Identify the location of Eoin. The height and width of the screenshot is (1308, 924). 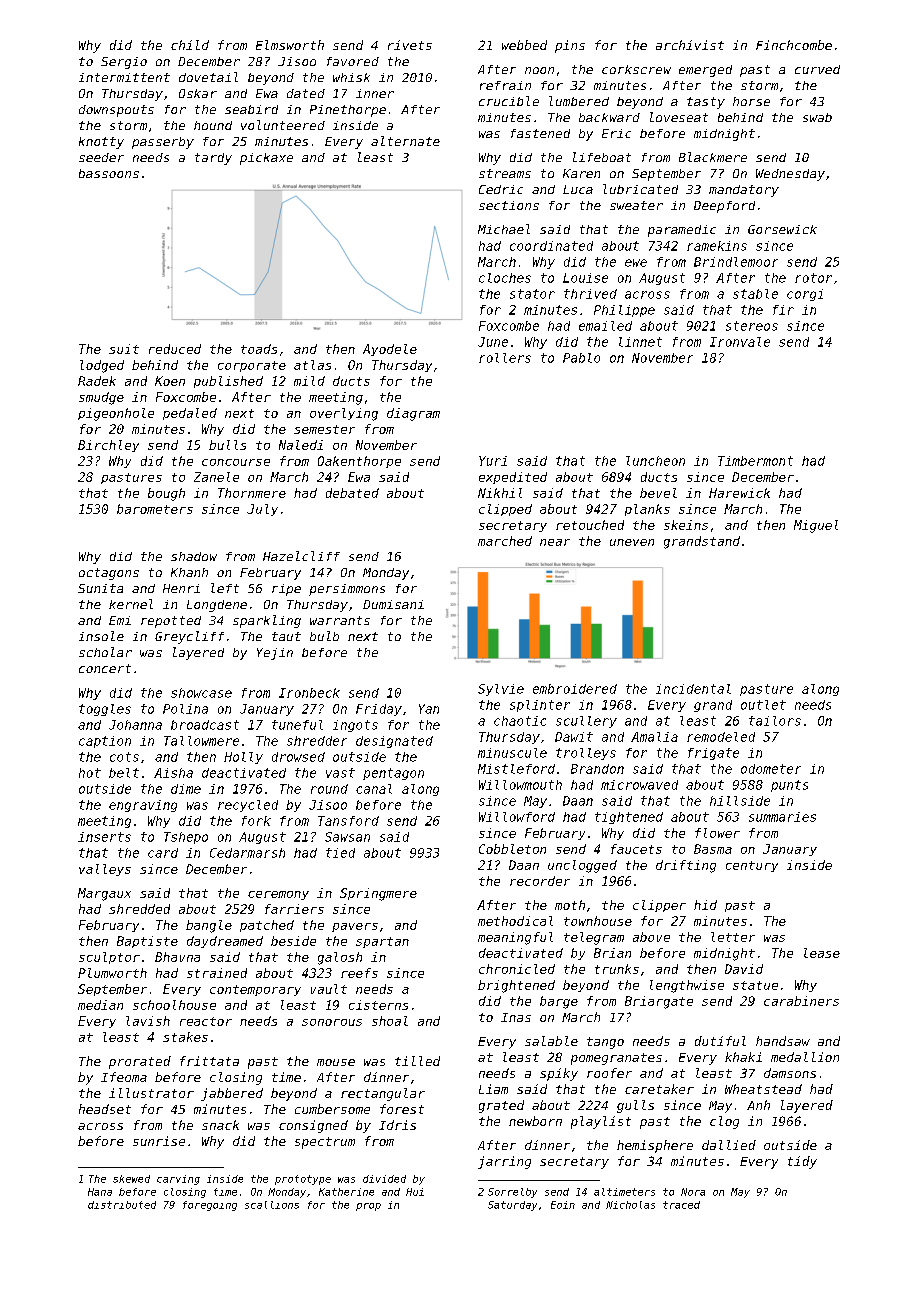
(563, 1205).
